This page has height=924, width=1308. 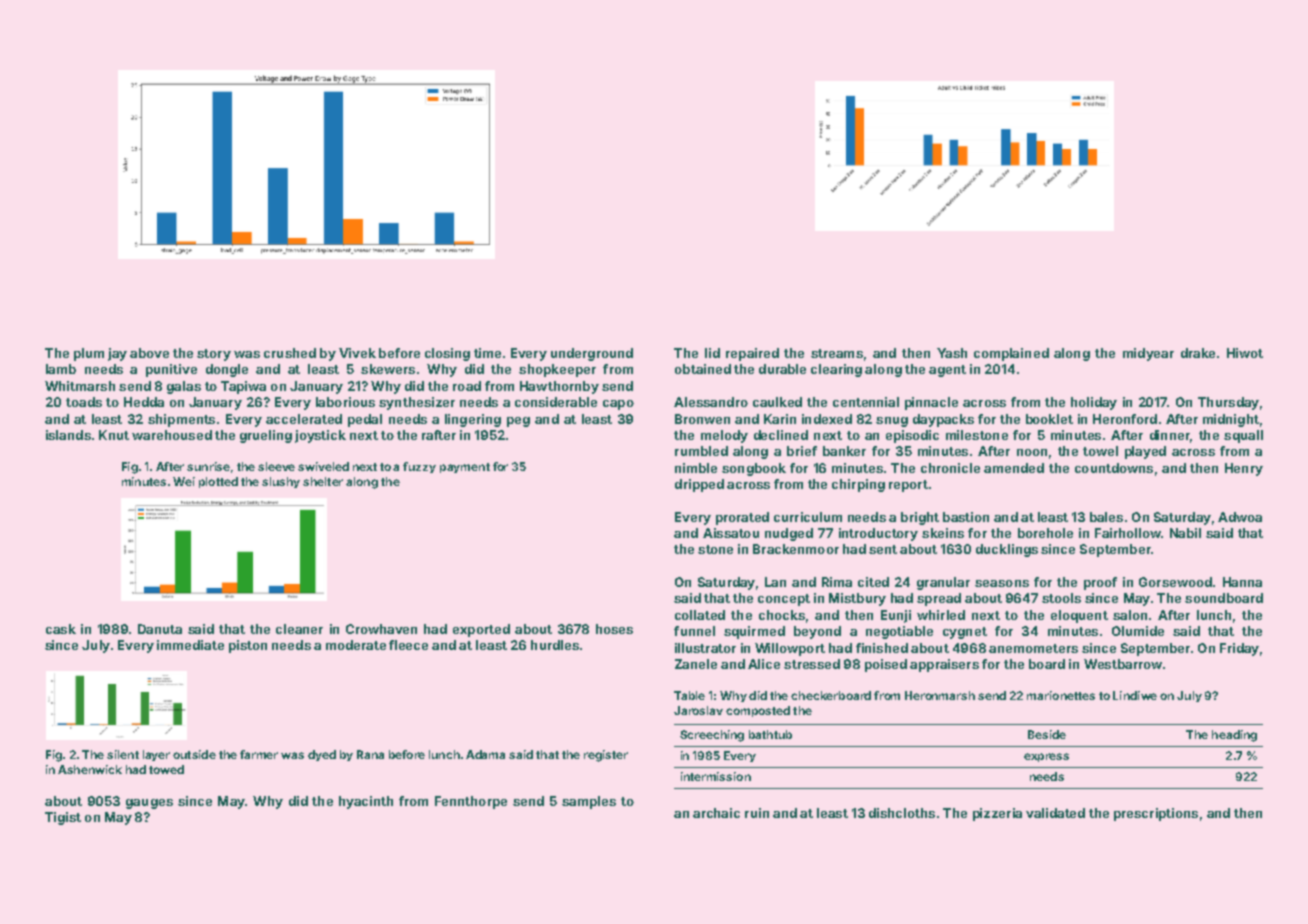 I want to click on prescriptions, so click(x=1156, y=814).
